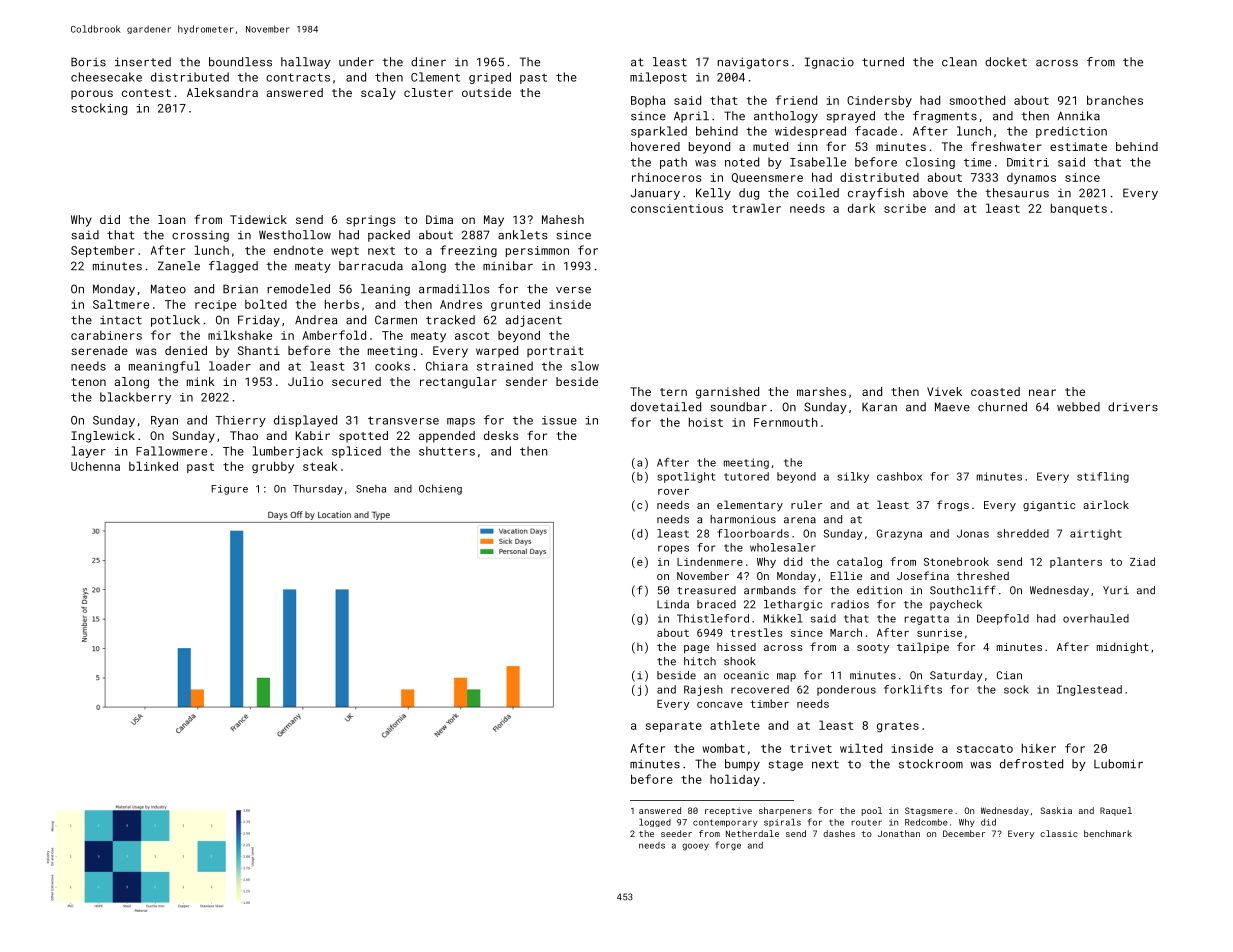 The image size is (1233, 952). What do you see at coordinates (753, 63) in the screenshot?
I see `navigators` at bounding box center [753, 63].
